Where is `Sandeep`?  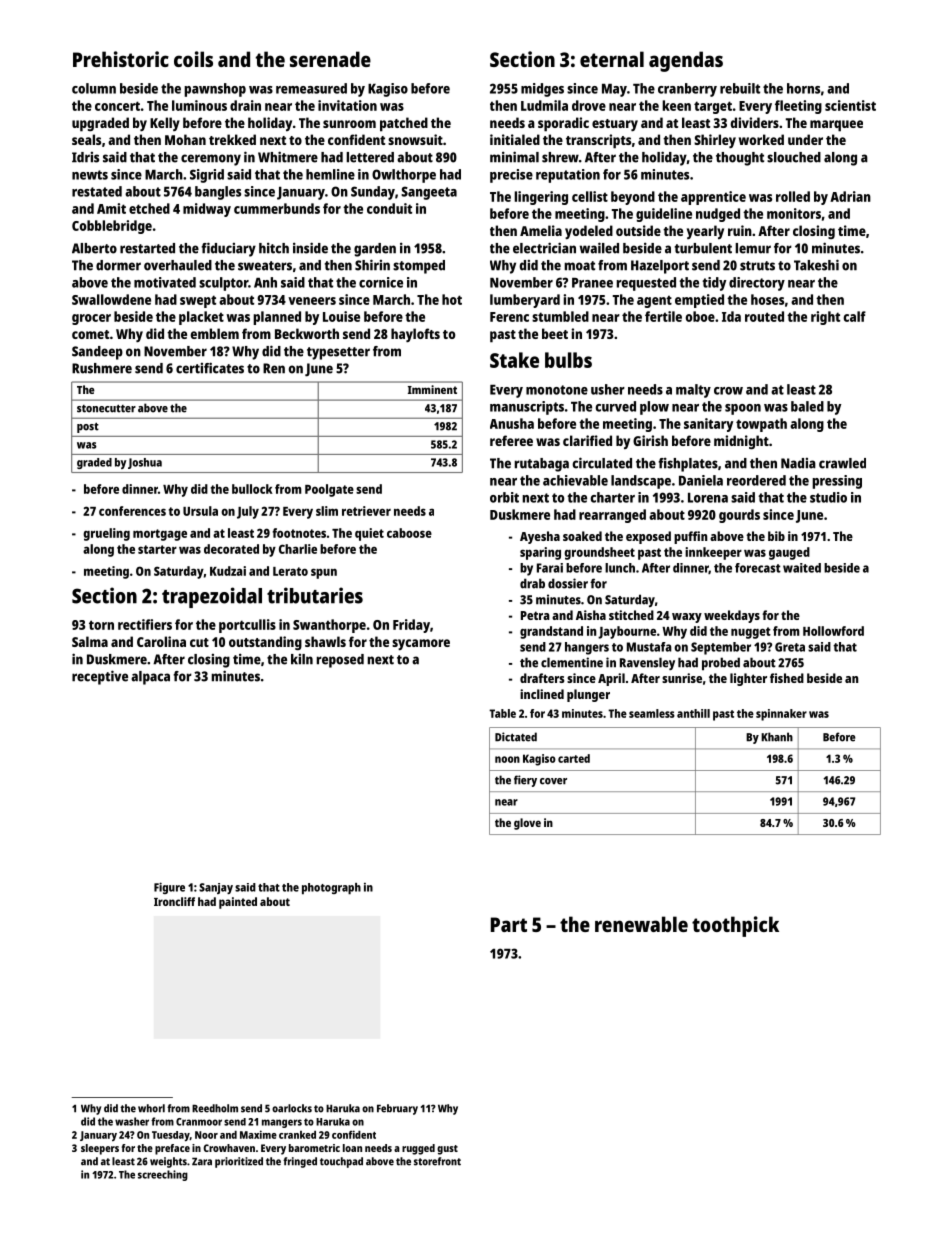
Sandeep is located at coordinates (97, 353).
